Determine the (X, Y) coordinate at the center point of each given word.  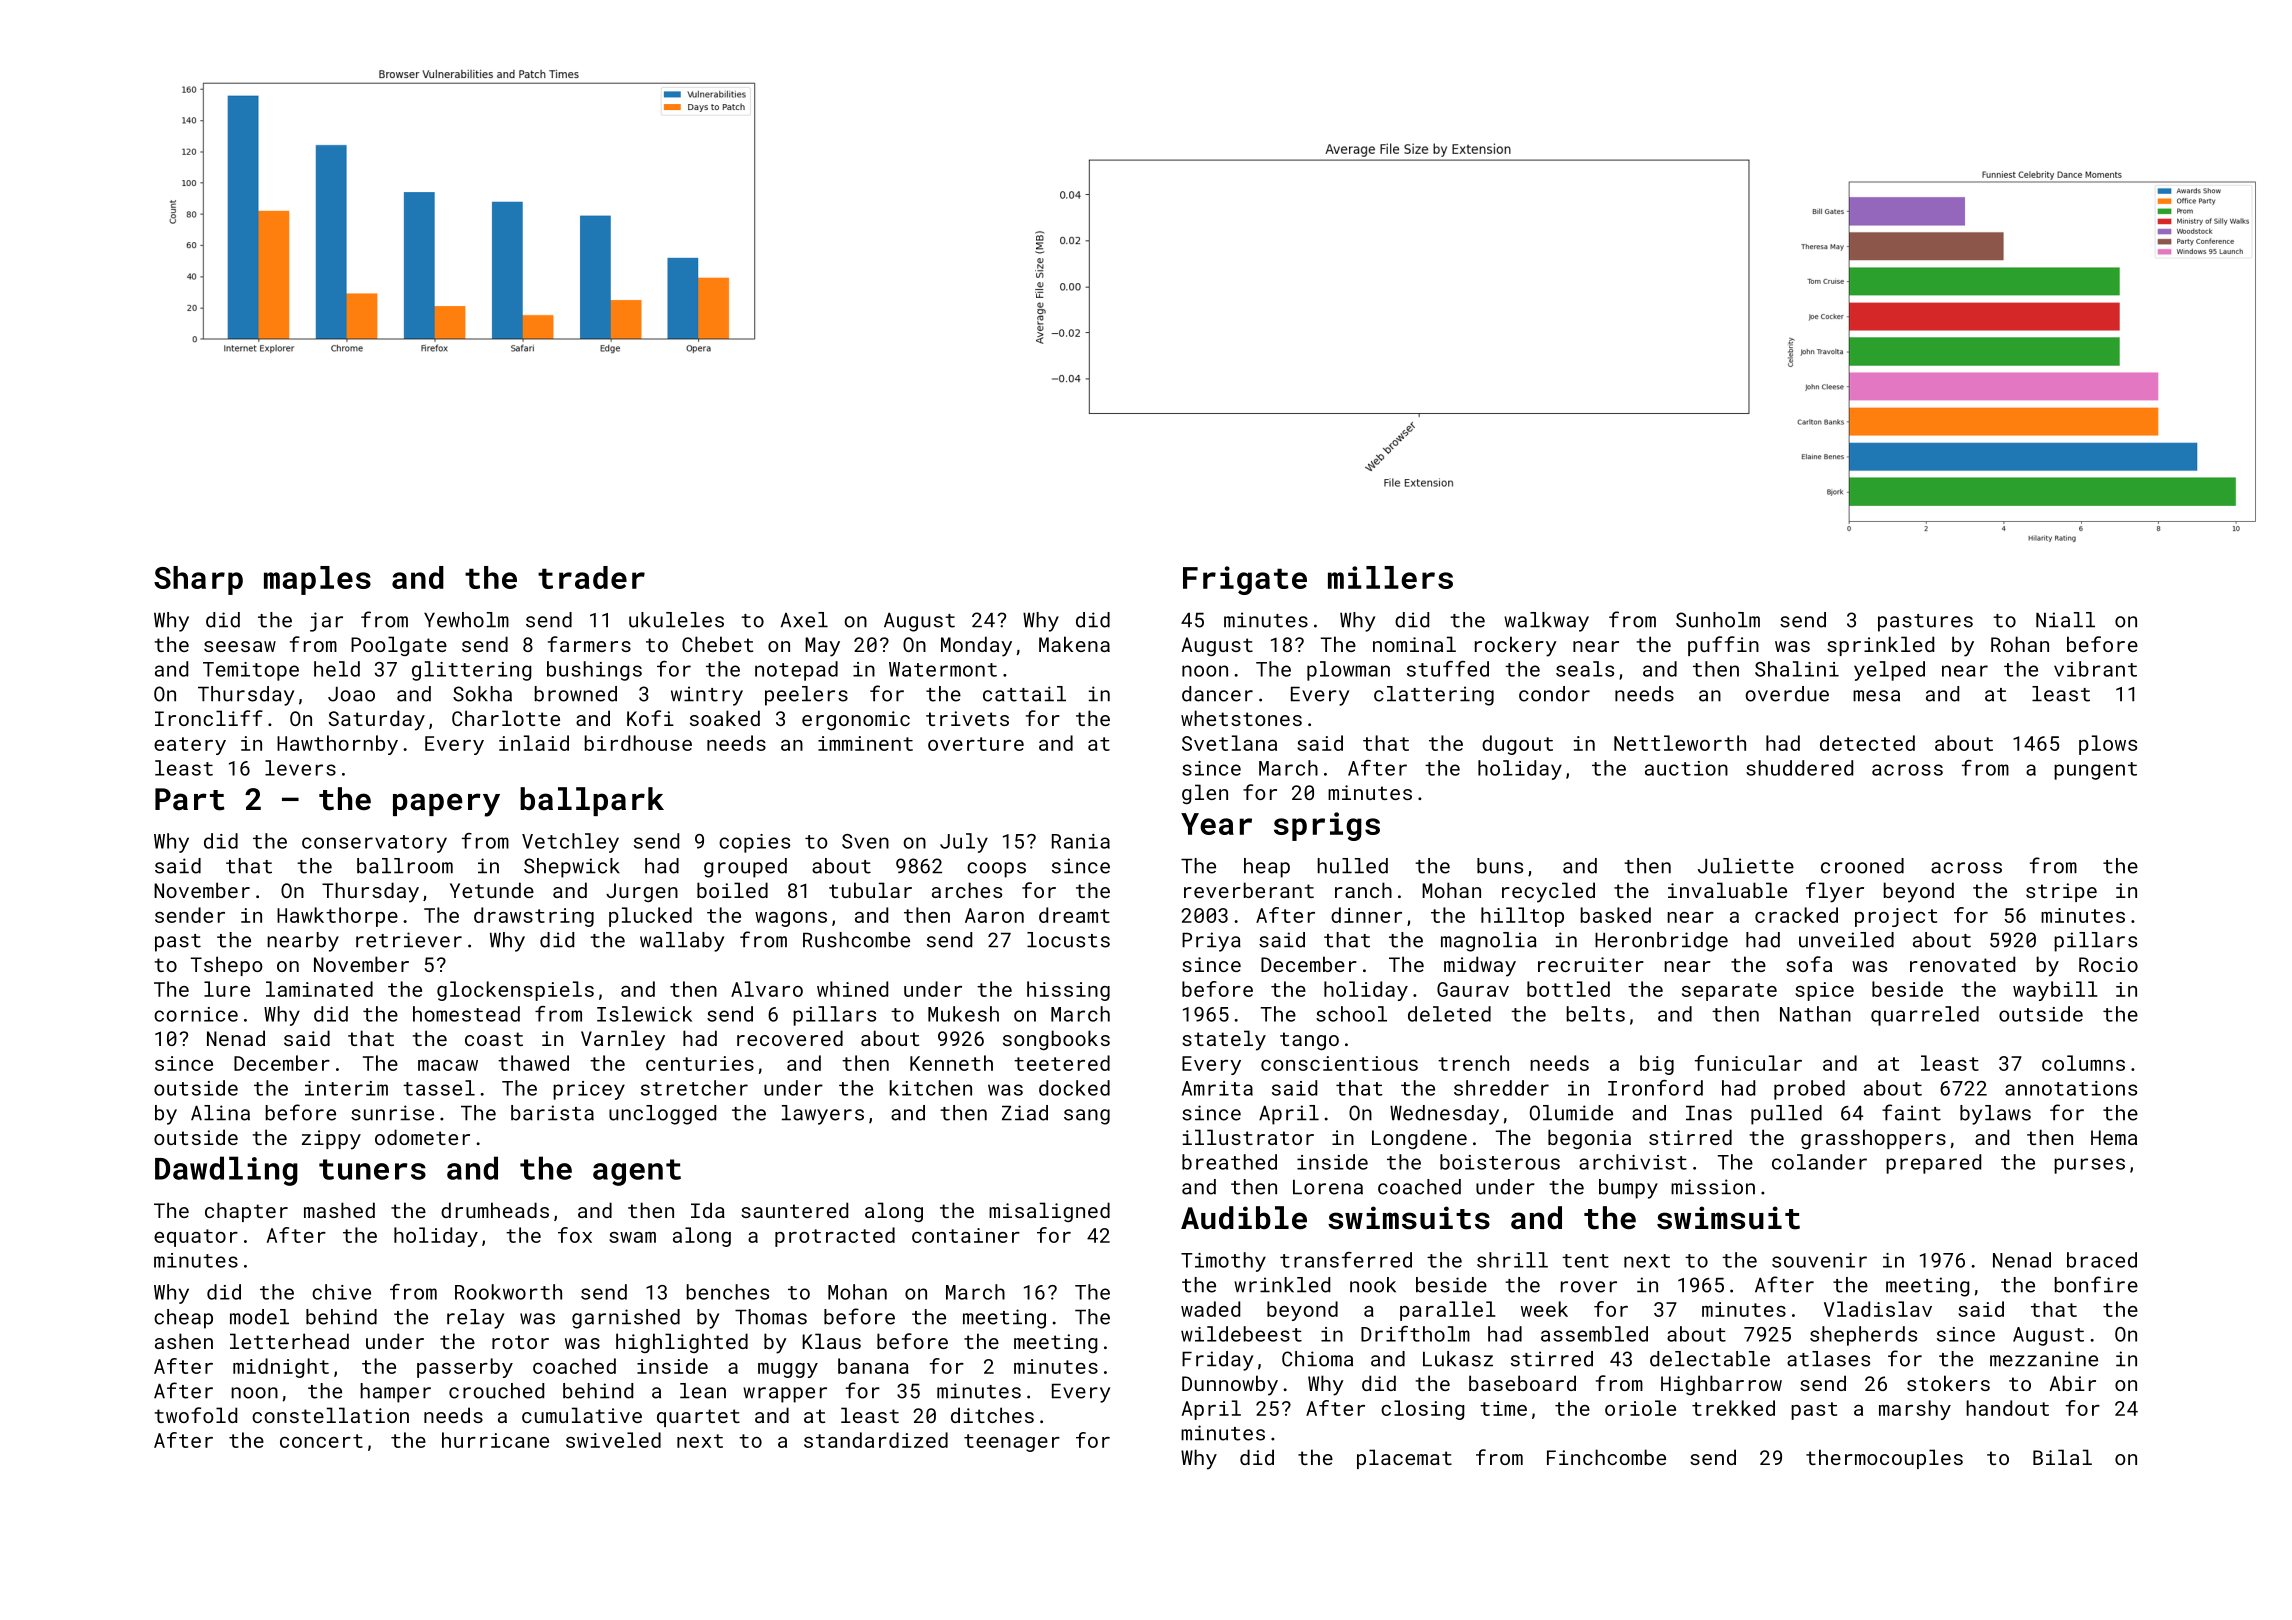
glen (1205, 794)
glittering (471, 671)
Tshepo (227, 966)
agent (637, 1172)
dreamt (1074, 915)
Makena (1074, 644)
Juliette (1746, 866)
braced (2102, 1260)
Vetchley (570, 843)
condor (1554, 694)
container (966, 1235)
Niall (2065, 620)
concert (321, 1441)
